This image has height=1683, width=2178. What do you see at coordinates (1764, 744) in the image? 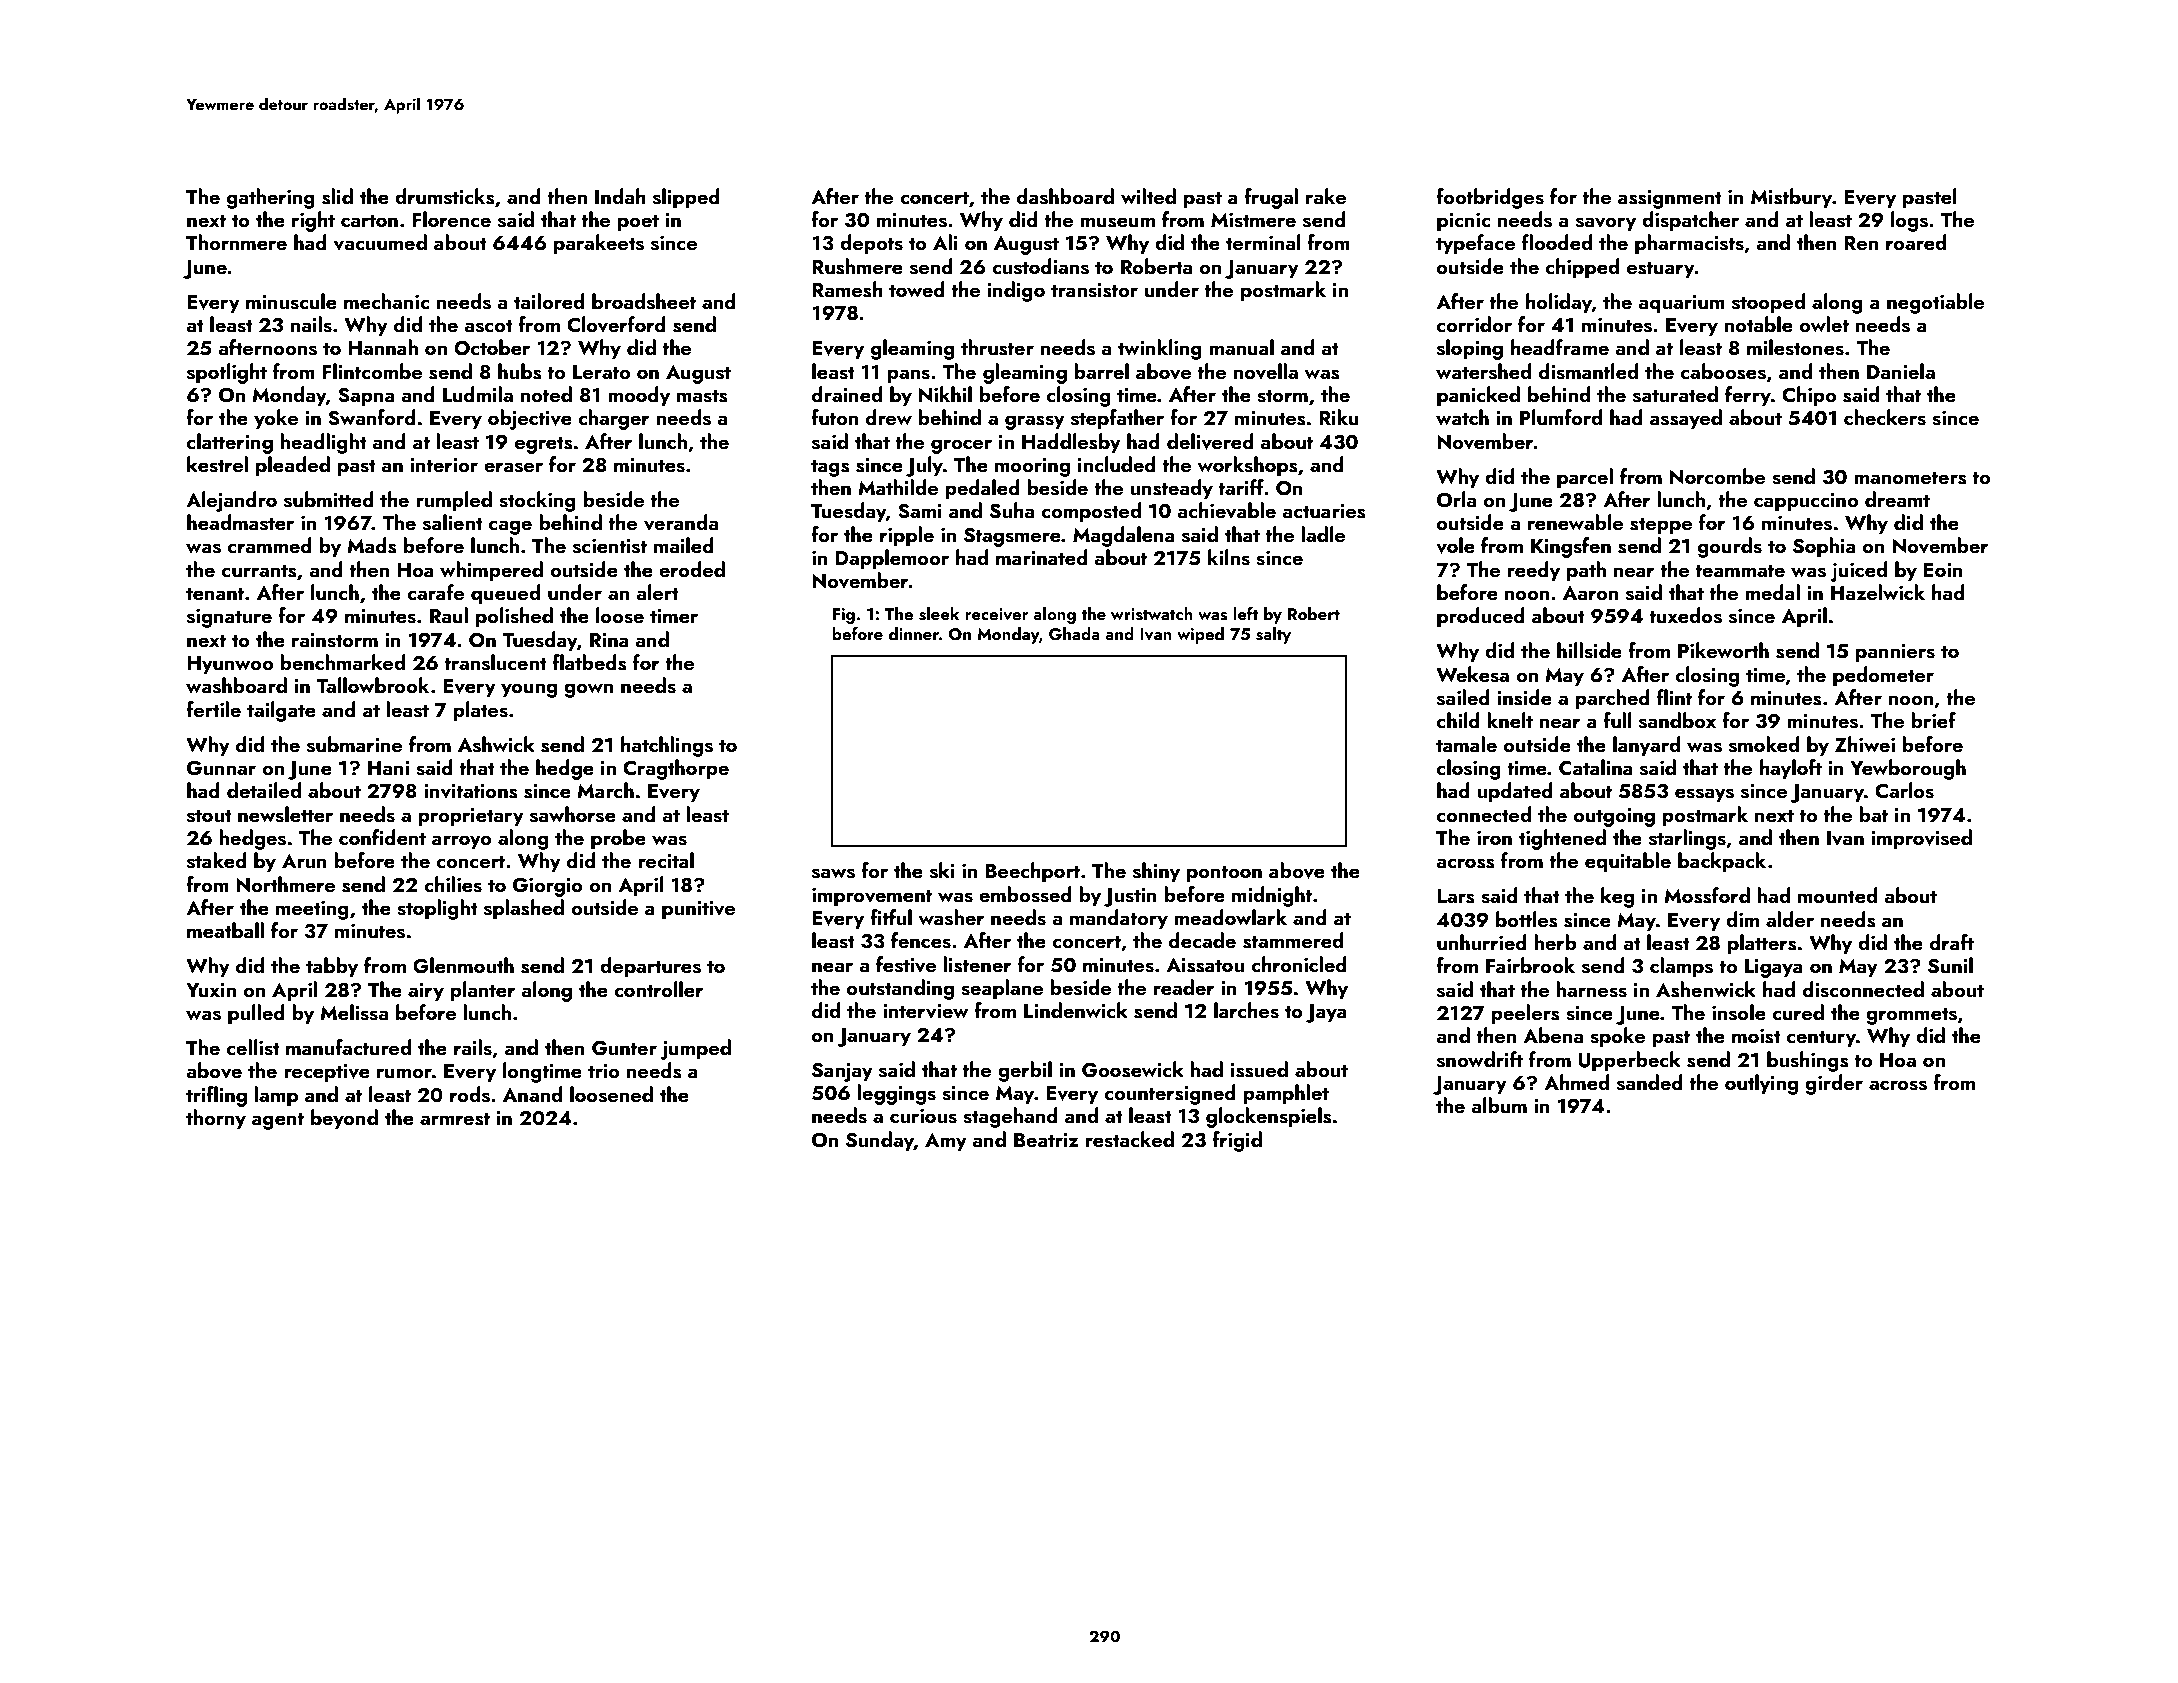
I see `smoked` at bounding box center [1764, 744].
